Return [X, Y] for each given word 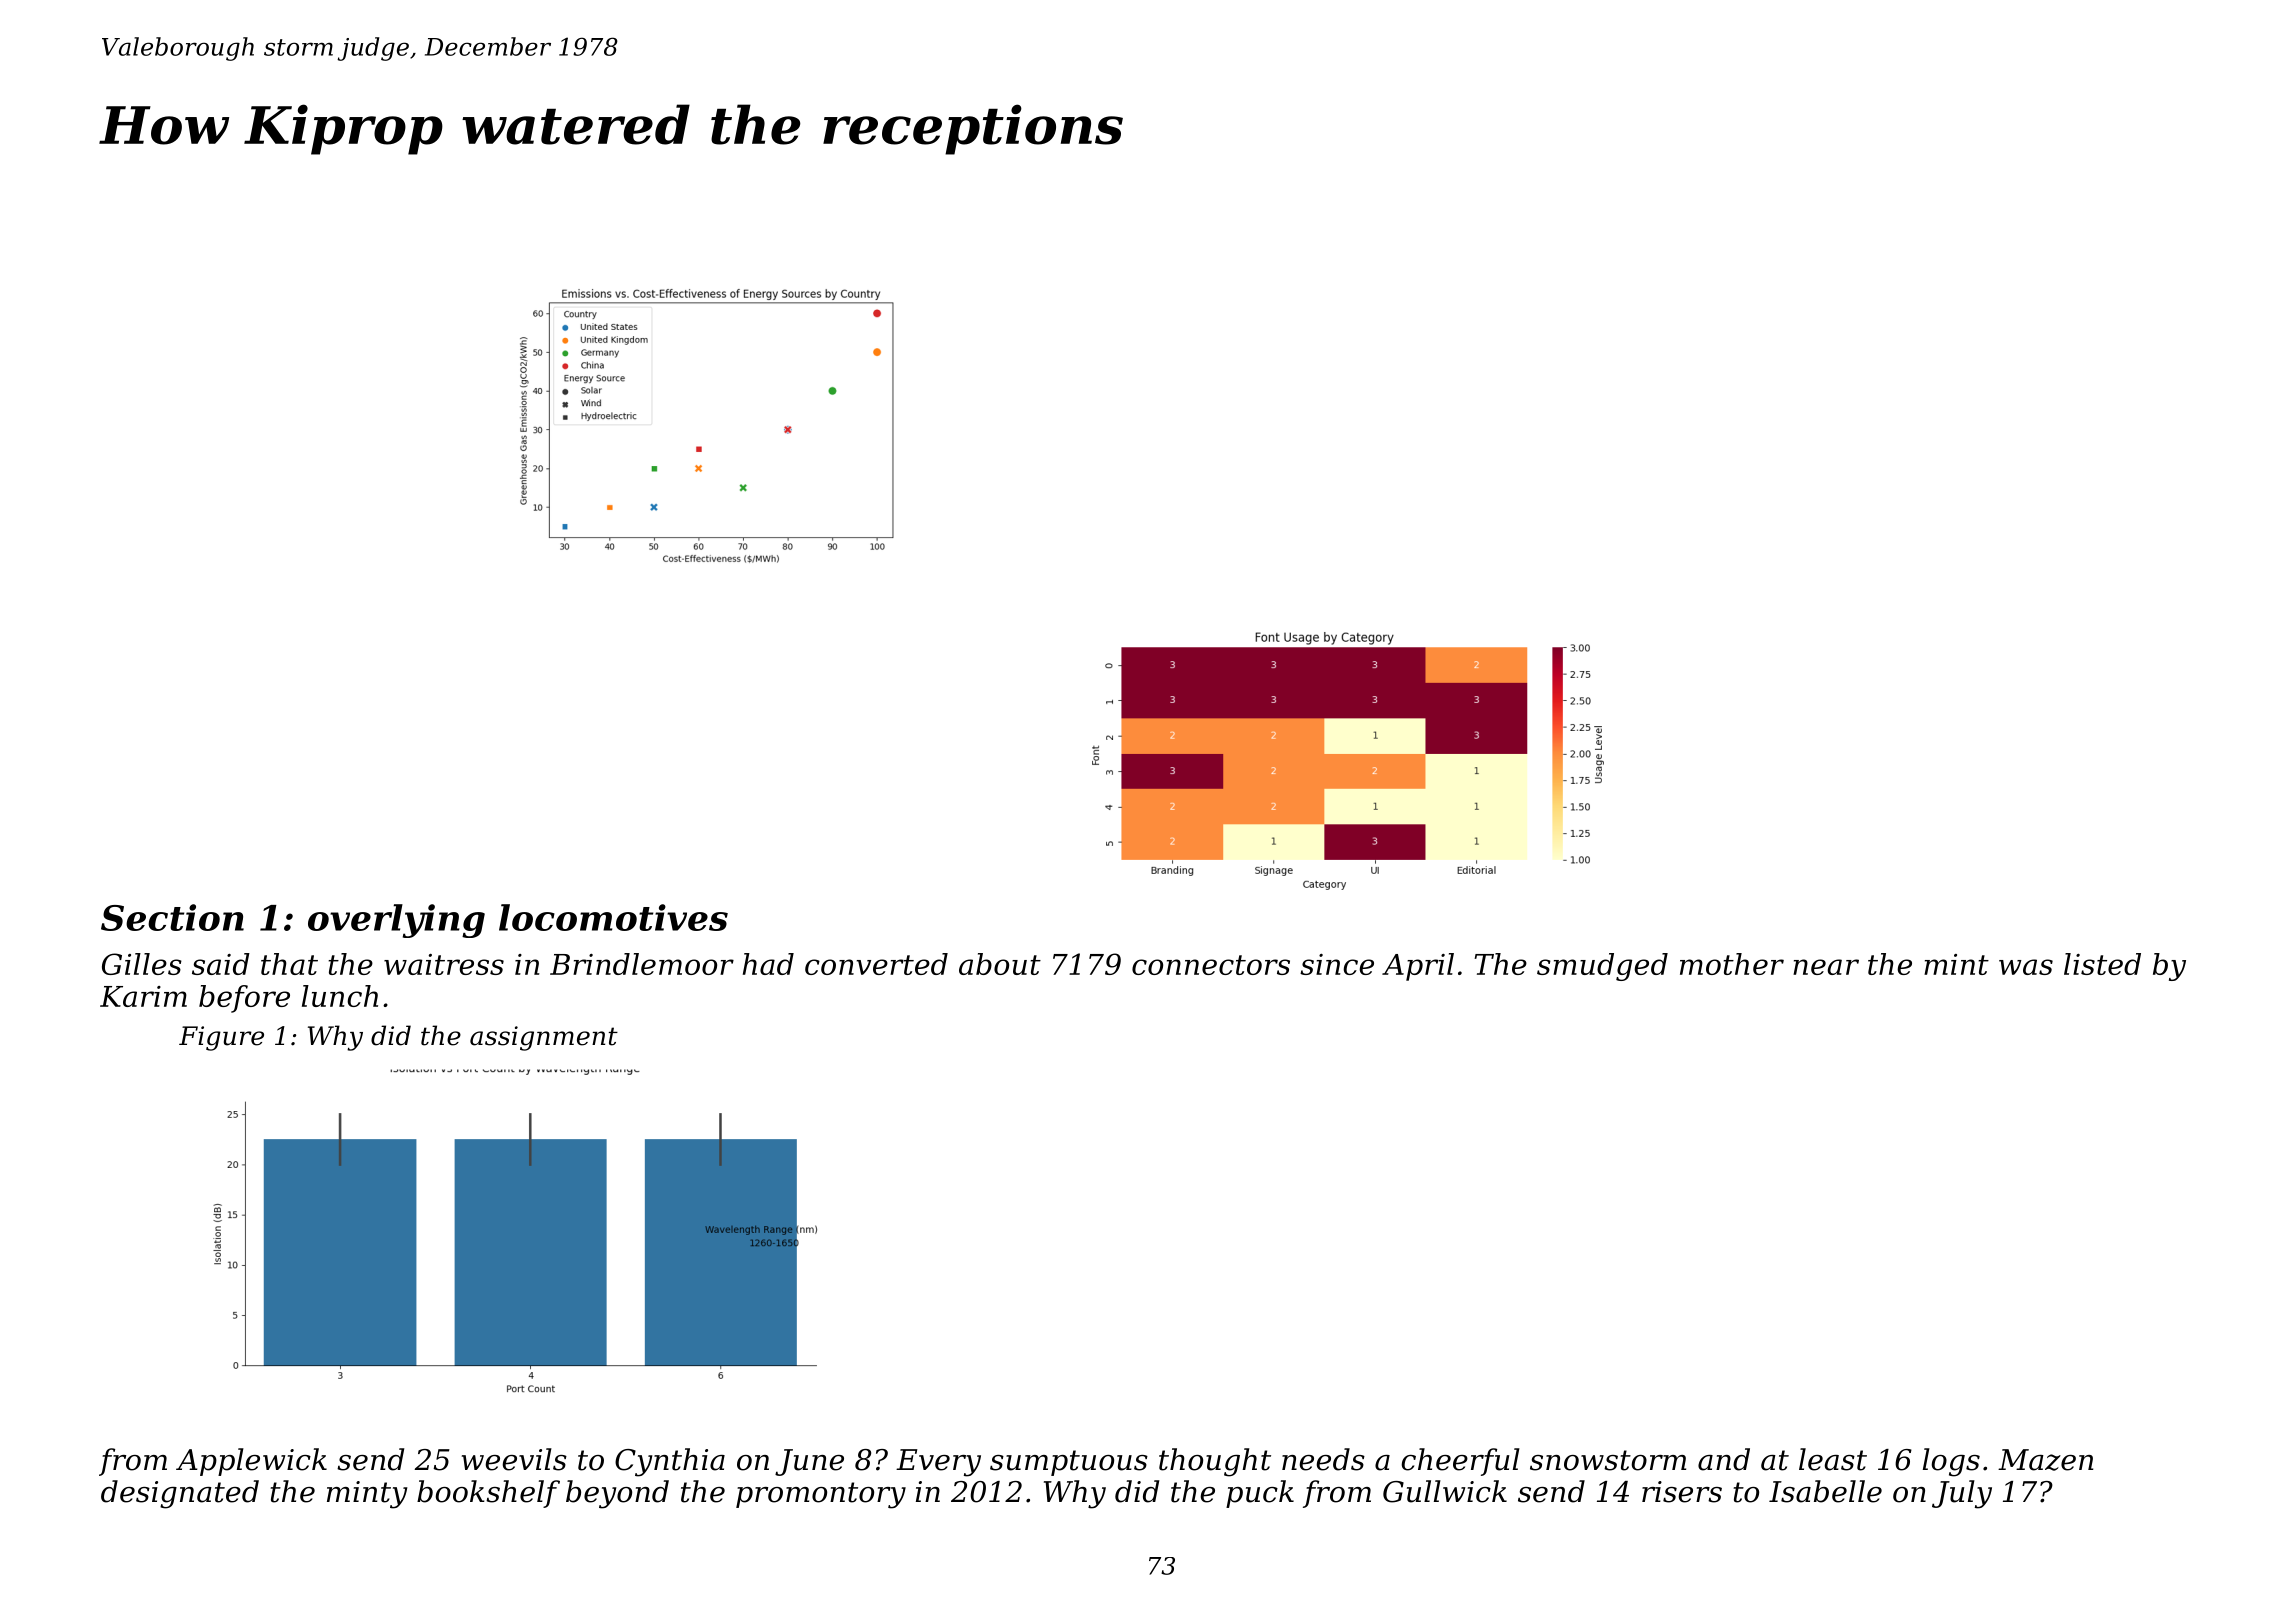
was [2026, 967]
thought [1215, 1462]
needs [1323, 1459]
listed [2102, 964]
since [1337, 964]
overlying [396, 921]
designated [180, 1494]
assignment [544, 1038]
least [1833, 1459]
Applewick [251, 1462]
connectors [1211, 965]
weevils [514, 1459]
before [244, 999]
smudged [1602, 967]
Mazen [2045, 1460]
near [1826, 967]
